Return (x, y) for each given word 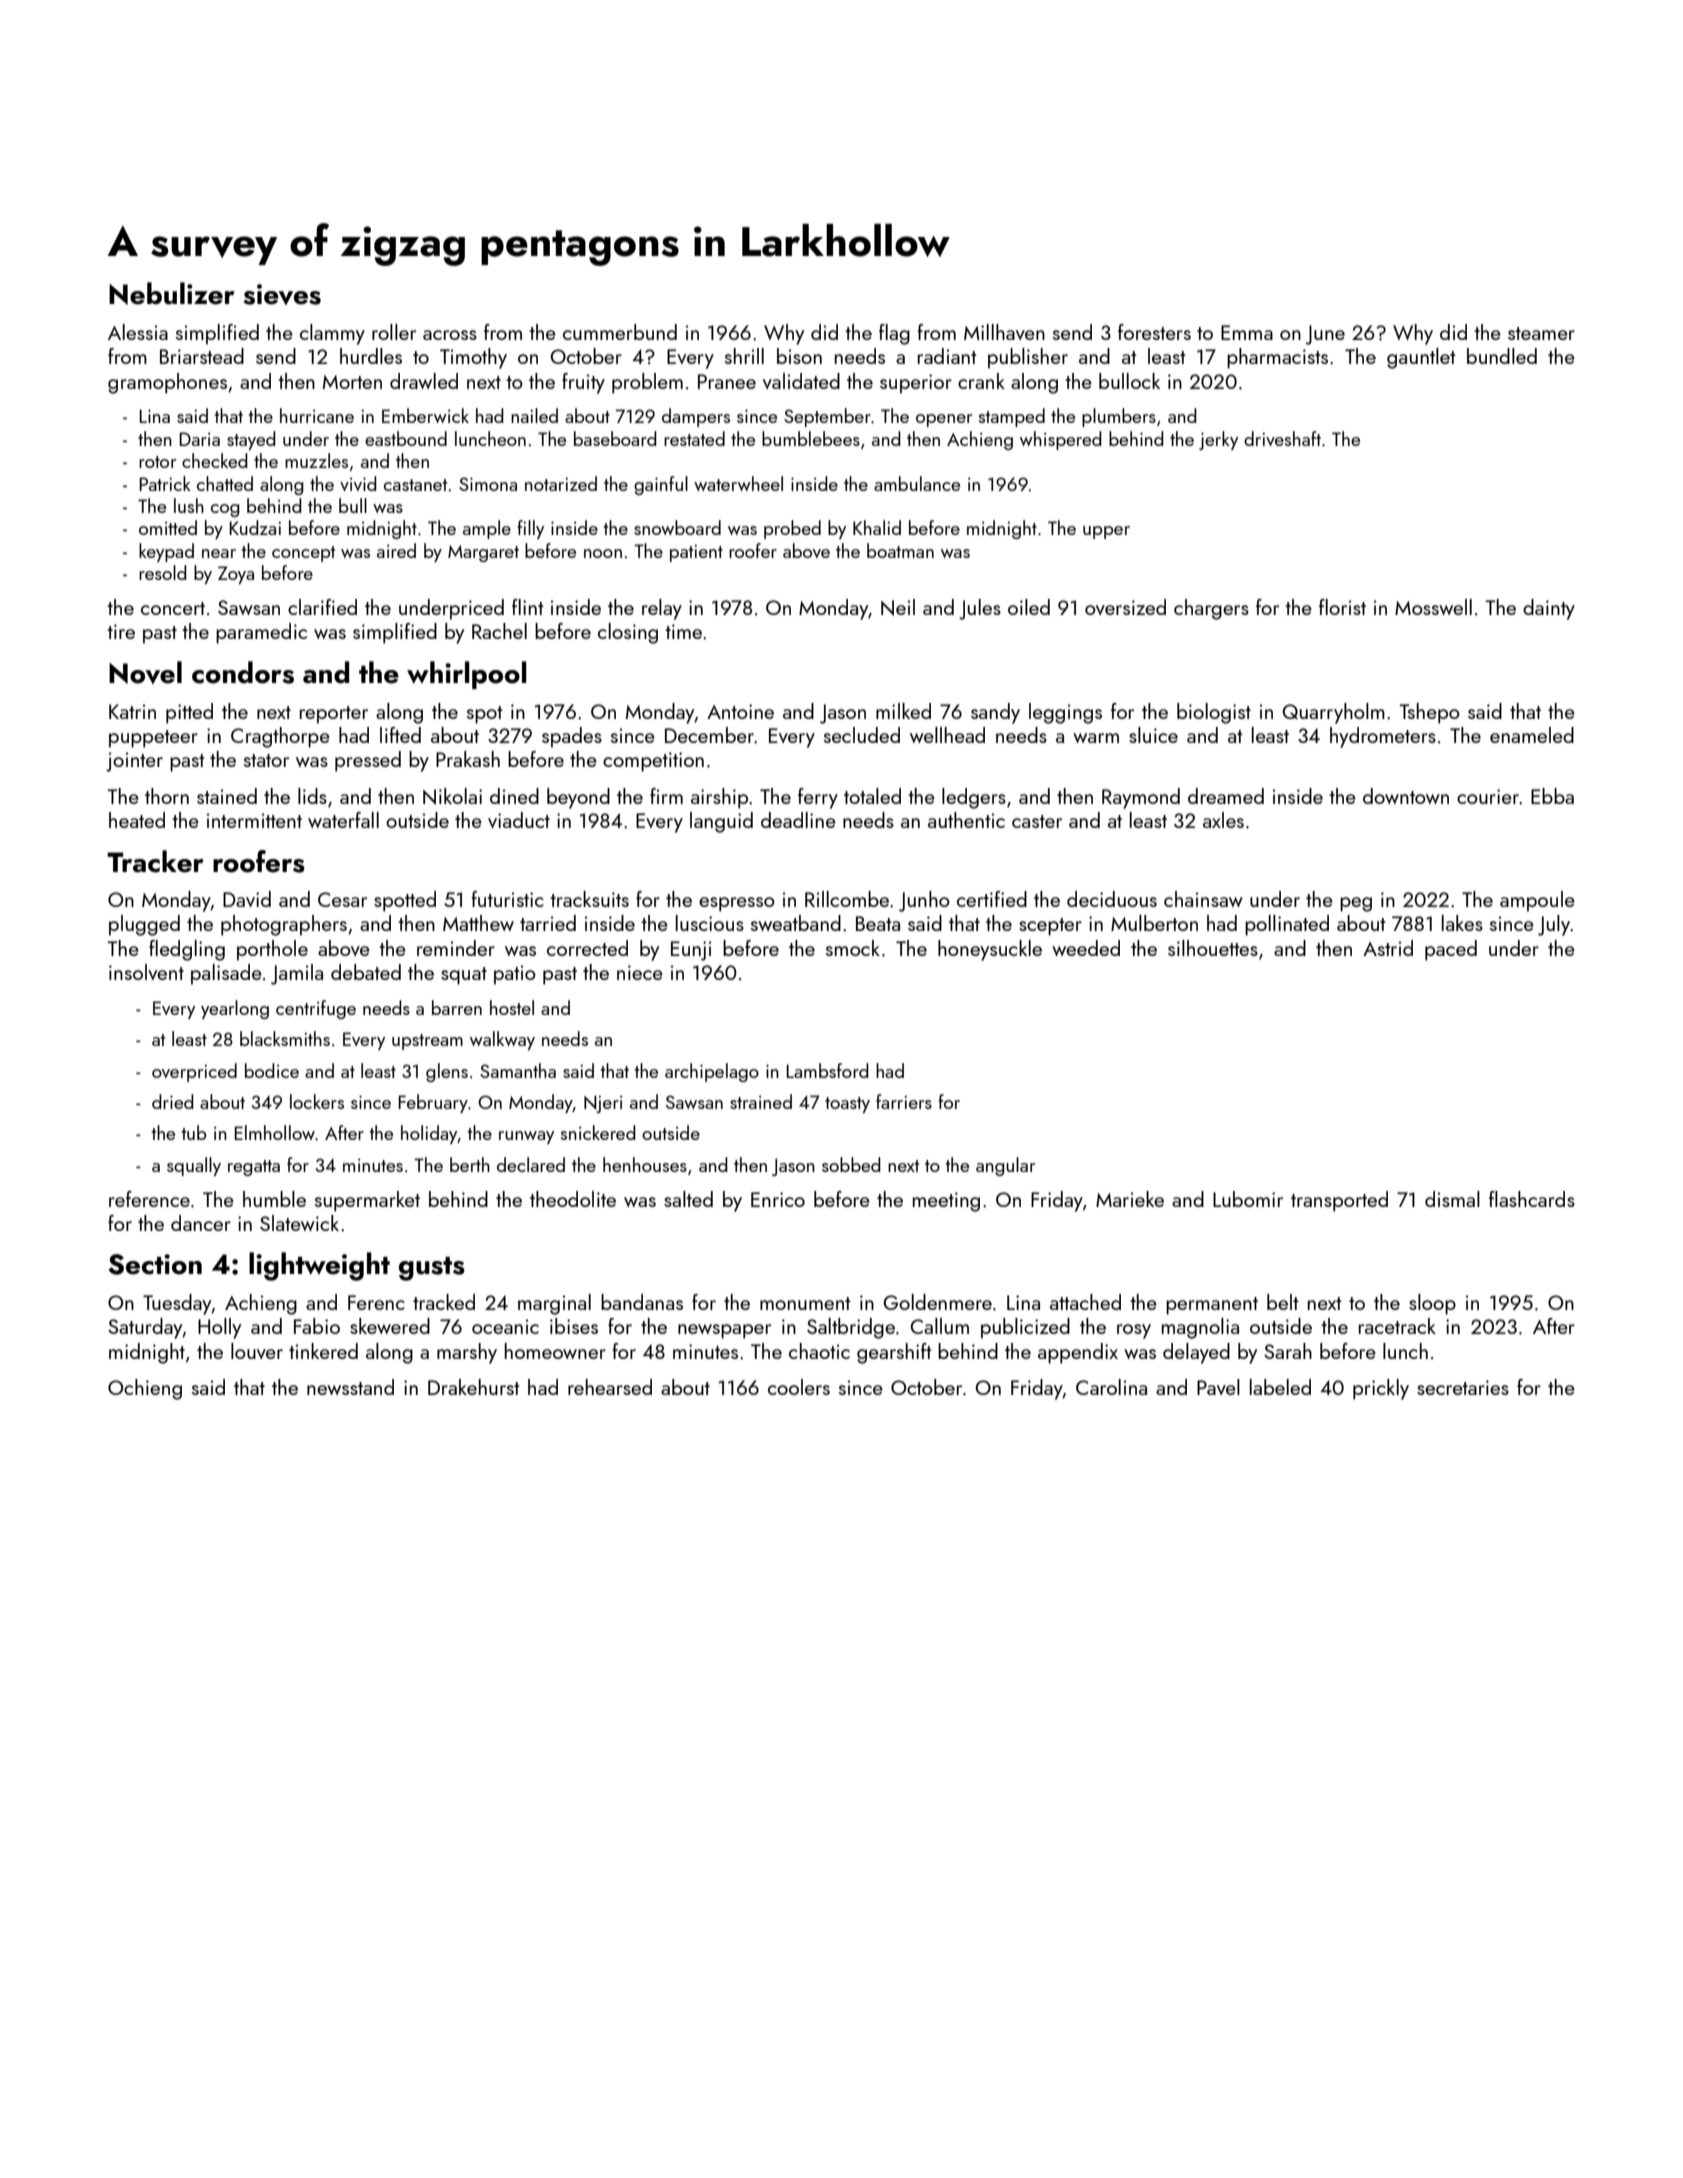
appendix (1078, 1353)
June (1325, 335)
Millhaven (1004, 332)
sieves (282, 294)
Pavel (1218, 1387)
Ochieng (145, 1389)
